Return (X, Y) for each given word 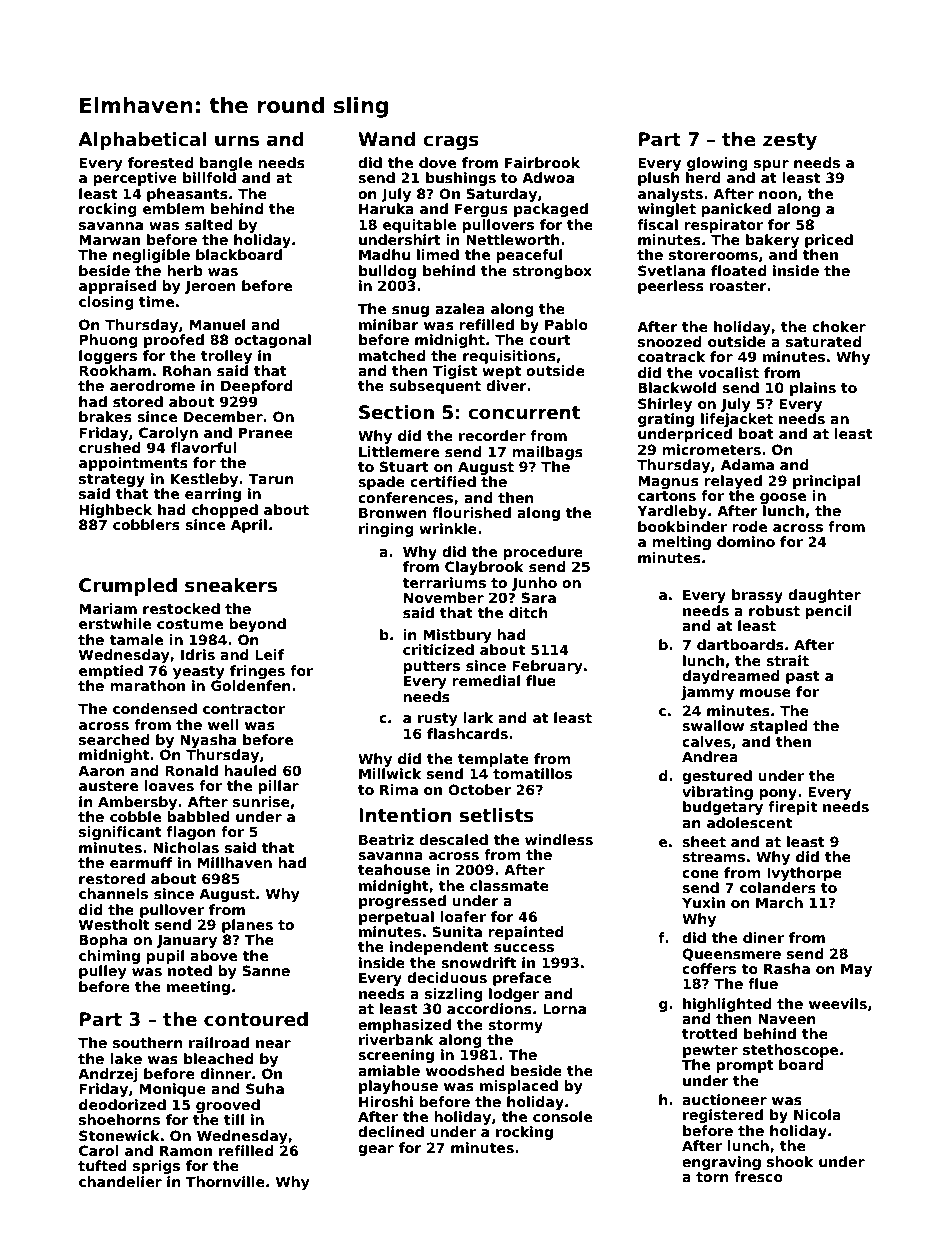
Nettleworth (513, 239)
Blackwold (677, 387)
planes (247, 926)
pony (778, 794)
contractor (244, 709)
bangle (226, 164)
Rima (399, 789)
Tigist (455, 372)
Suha (265, 1088)
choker (839, 326)
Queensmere (731, 954)
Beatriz (386, 839)
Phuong (108, 341)
